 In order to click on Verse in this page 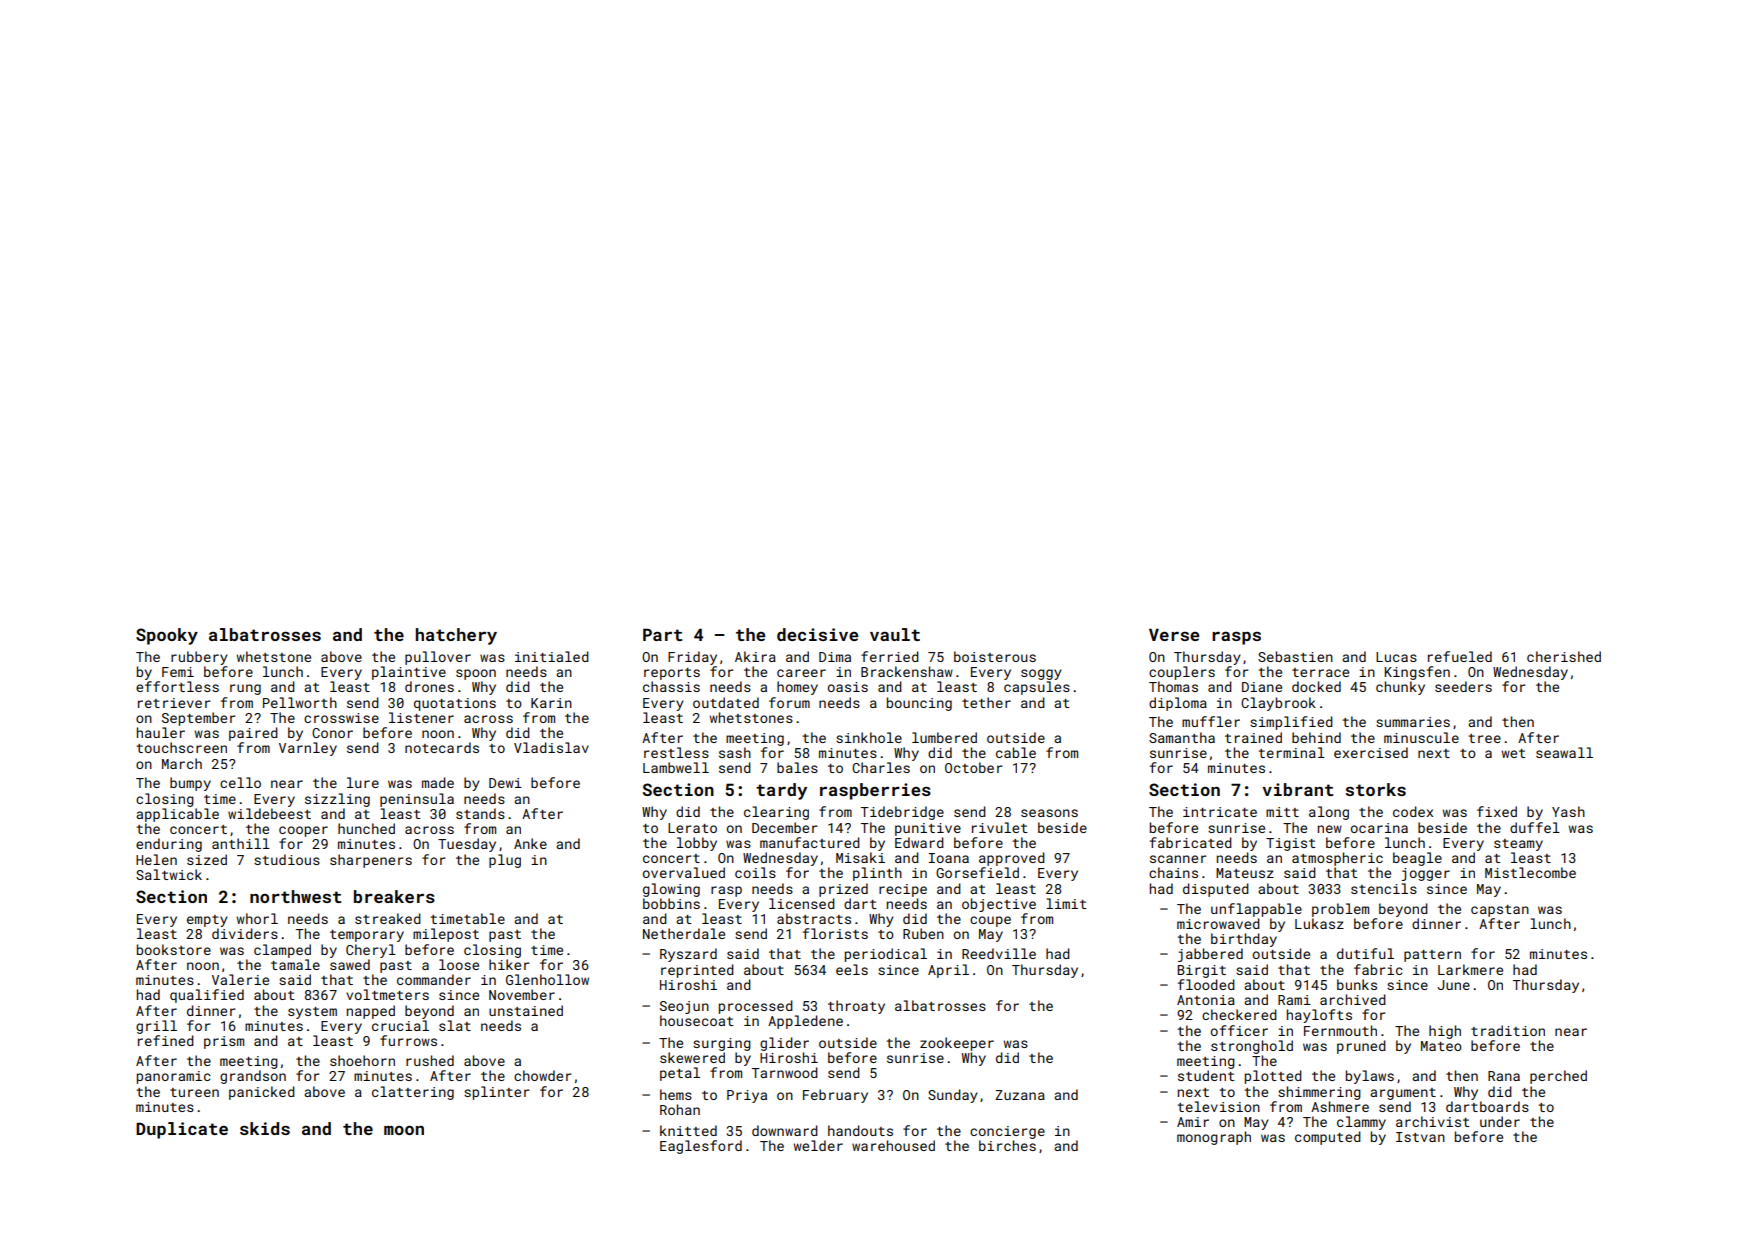, I will do `click(1174, 634)`.
